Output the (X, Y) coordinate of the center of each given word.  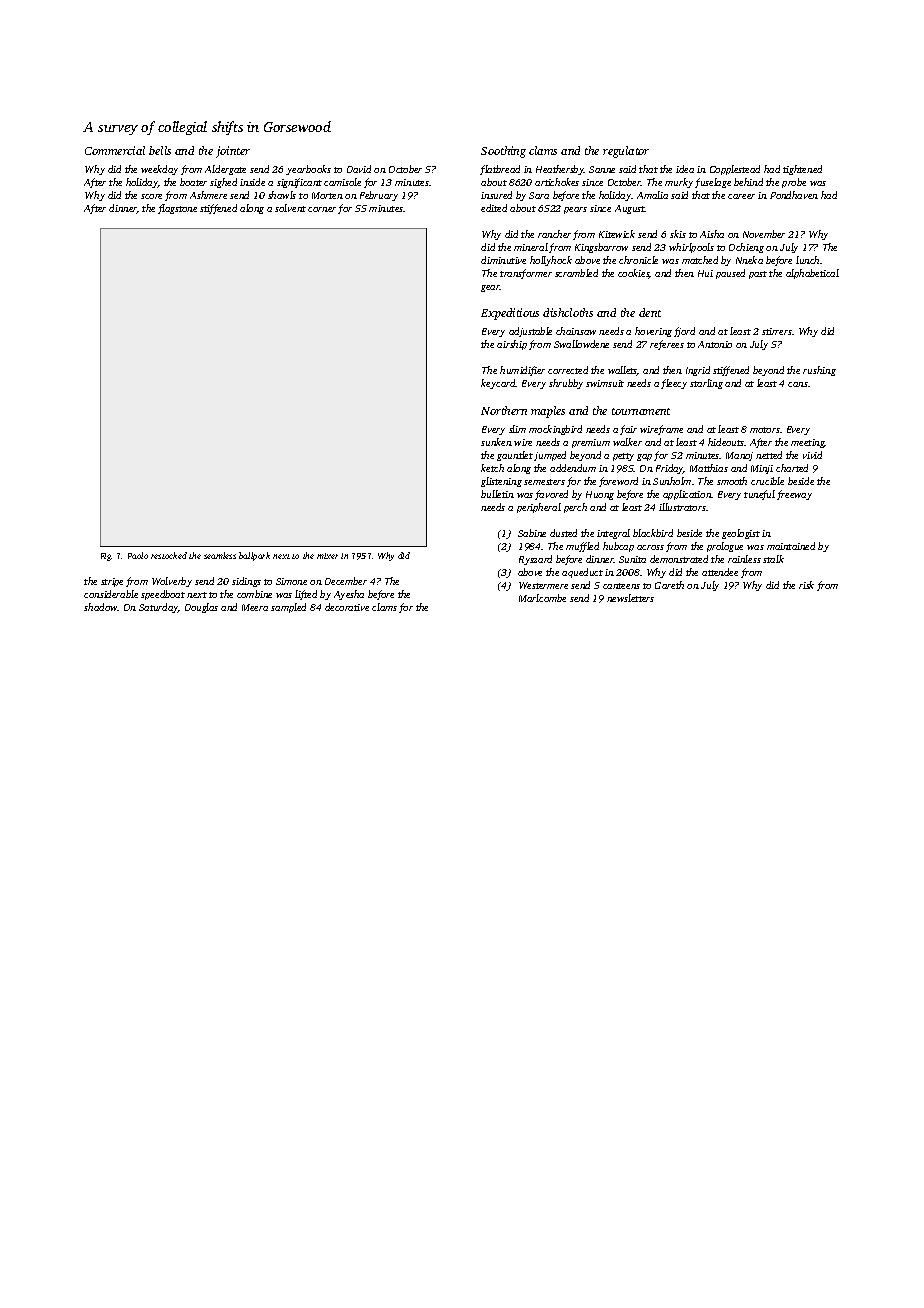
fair (628, 430)
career (741, 196)
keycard (498, 384)
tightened (802, 170)
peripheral (539, 508)
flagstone (177, 209)
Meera (255, 607)
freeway (794, 495)
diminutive (503, 260)
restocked (169, 555)
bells (160, 150)
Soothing (503, 152)
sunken (496, 442)
